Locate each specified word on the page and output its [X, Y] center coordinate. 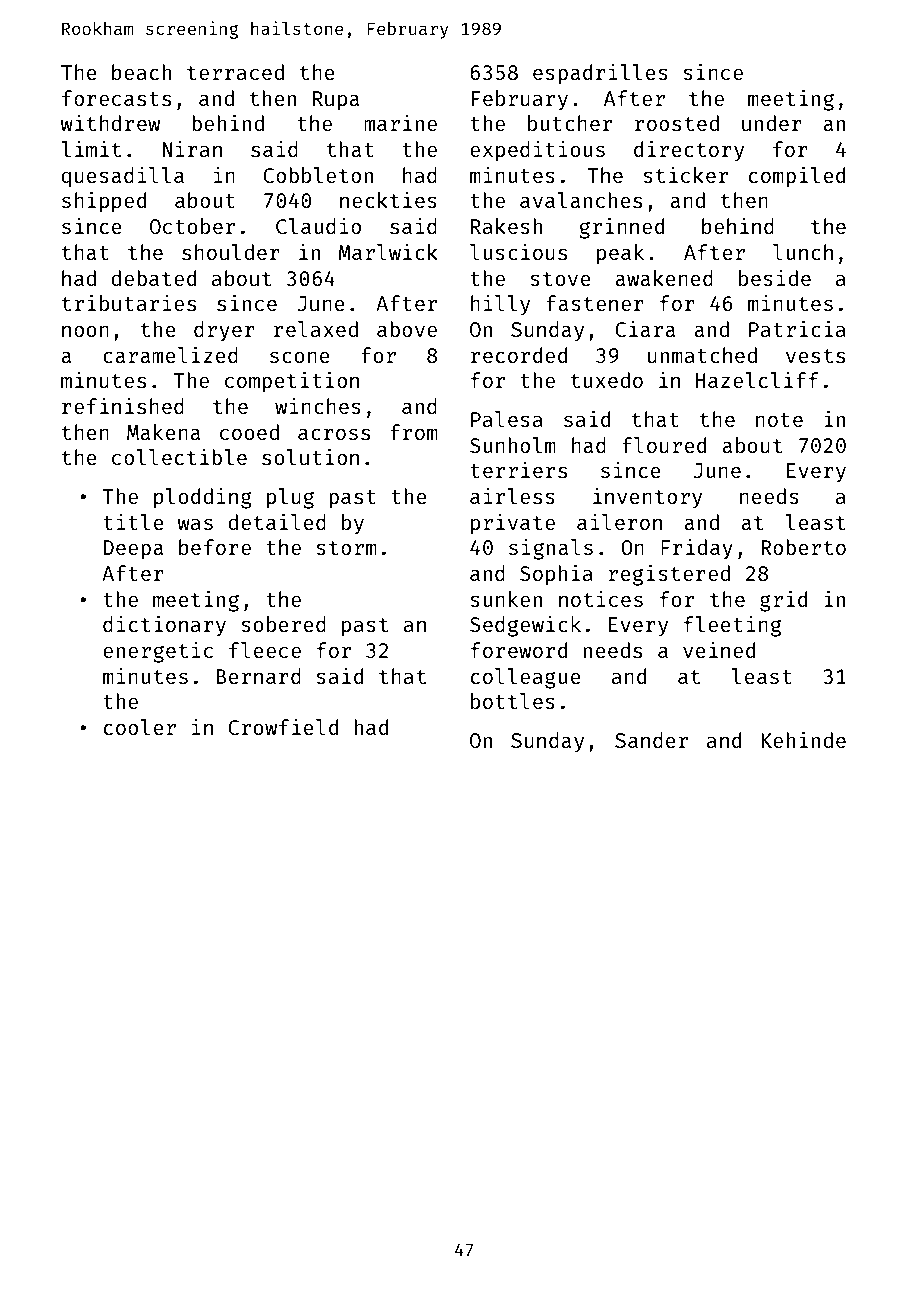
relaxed [316, 329]
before [215, 547]
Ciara [645, 329]
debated [153, 278]
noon [85, 331]
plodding [203, 498]
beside [775, 278]
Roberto [803, 547]
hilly [500, 305]
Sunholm [513, 445]
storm [346, 548]
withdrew [110, 123]
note [779, 420]
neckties [388, 200]
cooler [140, 727]
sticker [685, 175]
